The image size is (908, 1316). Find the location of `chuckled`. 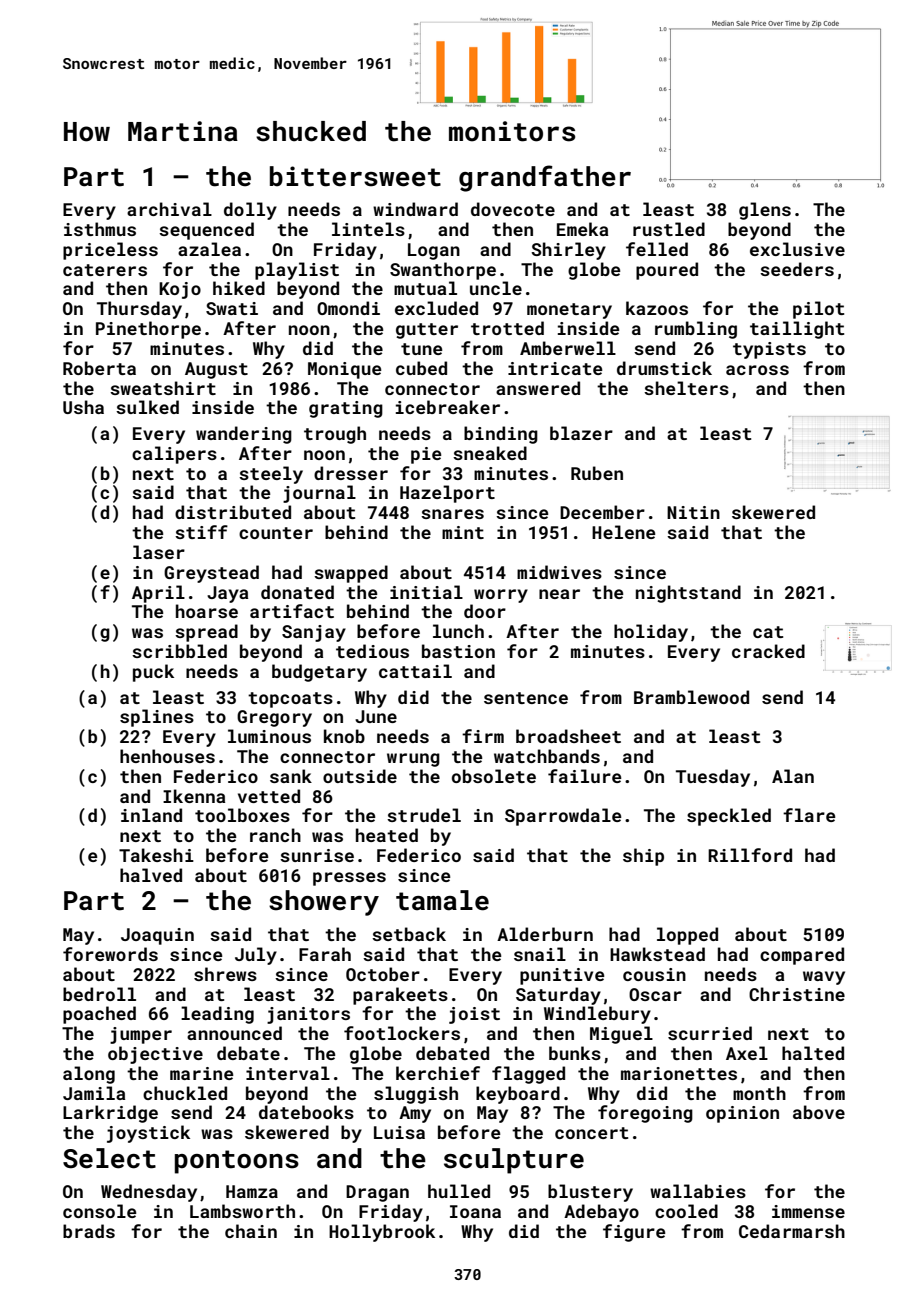

chuckled is located at coordinates (185, 1093).
